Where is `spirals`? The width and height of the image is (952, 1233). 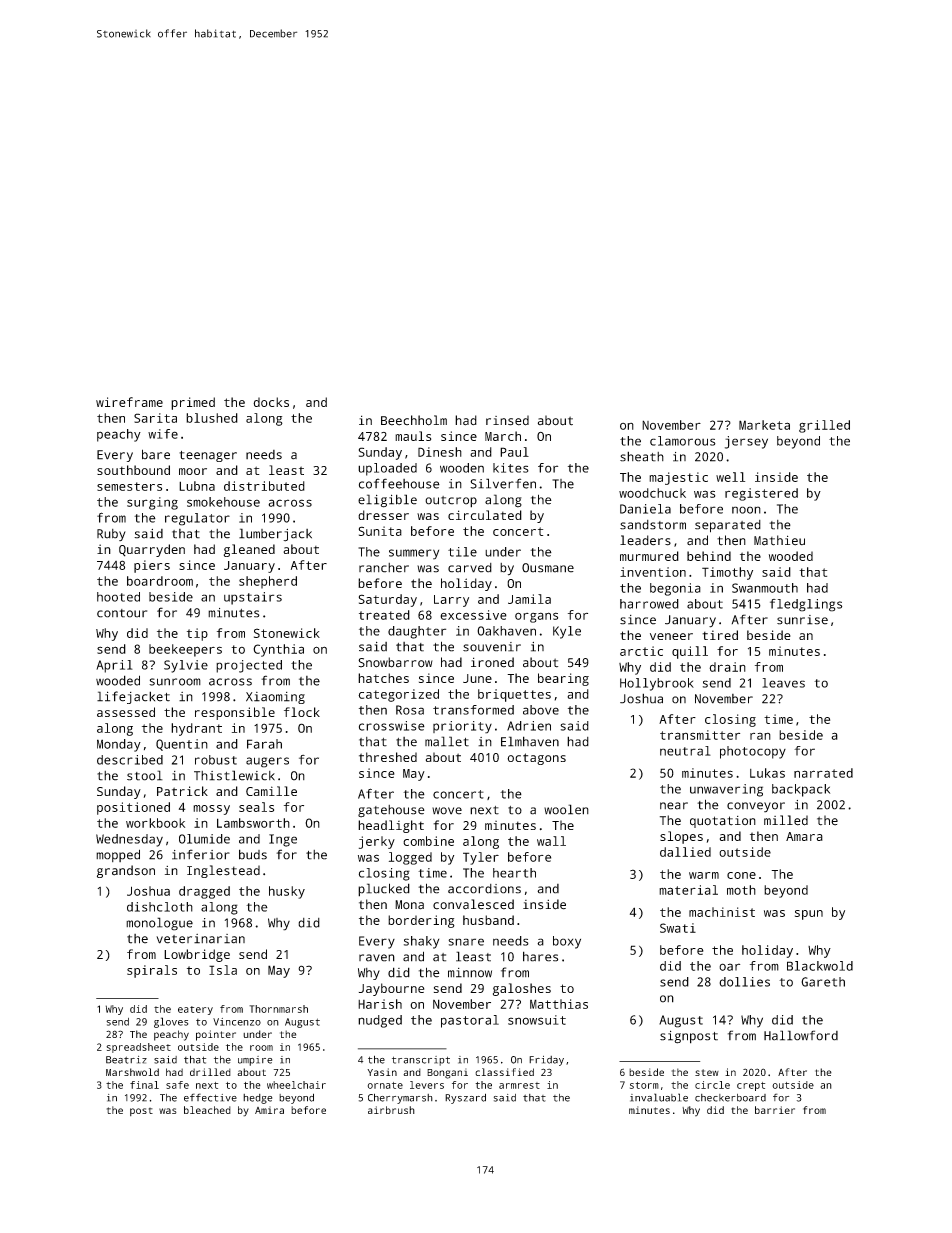
spirals is located at coordinates (152, 971).
